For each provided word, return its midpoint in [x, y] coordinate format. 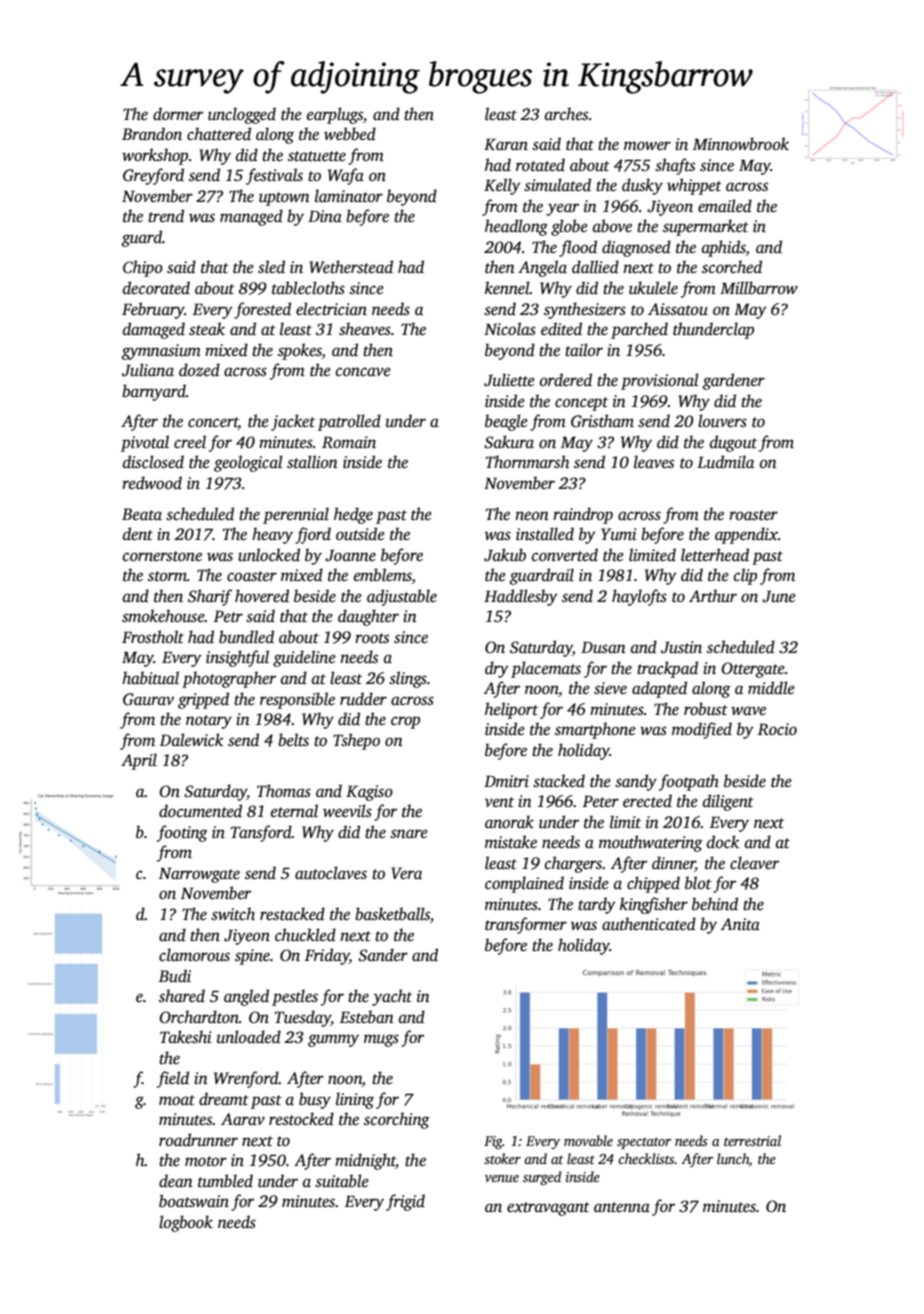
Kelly [502, 186]
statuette [317, 156]
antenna [622, 1207]
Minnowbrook [741, 144]
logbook [186, 1223]
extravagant [548, 1209]
